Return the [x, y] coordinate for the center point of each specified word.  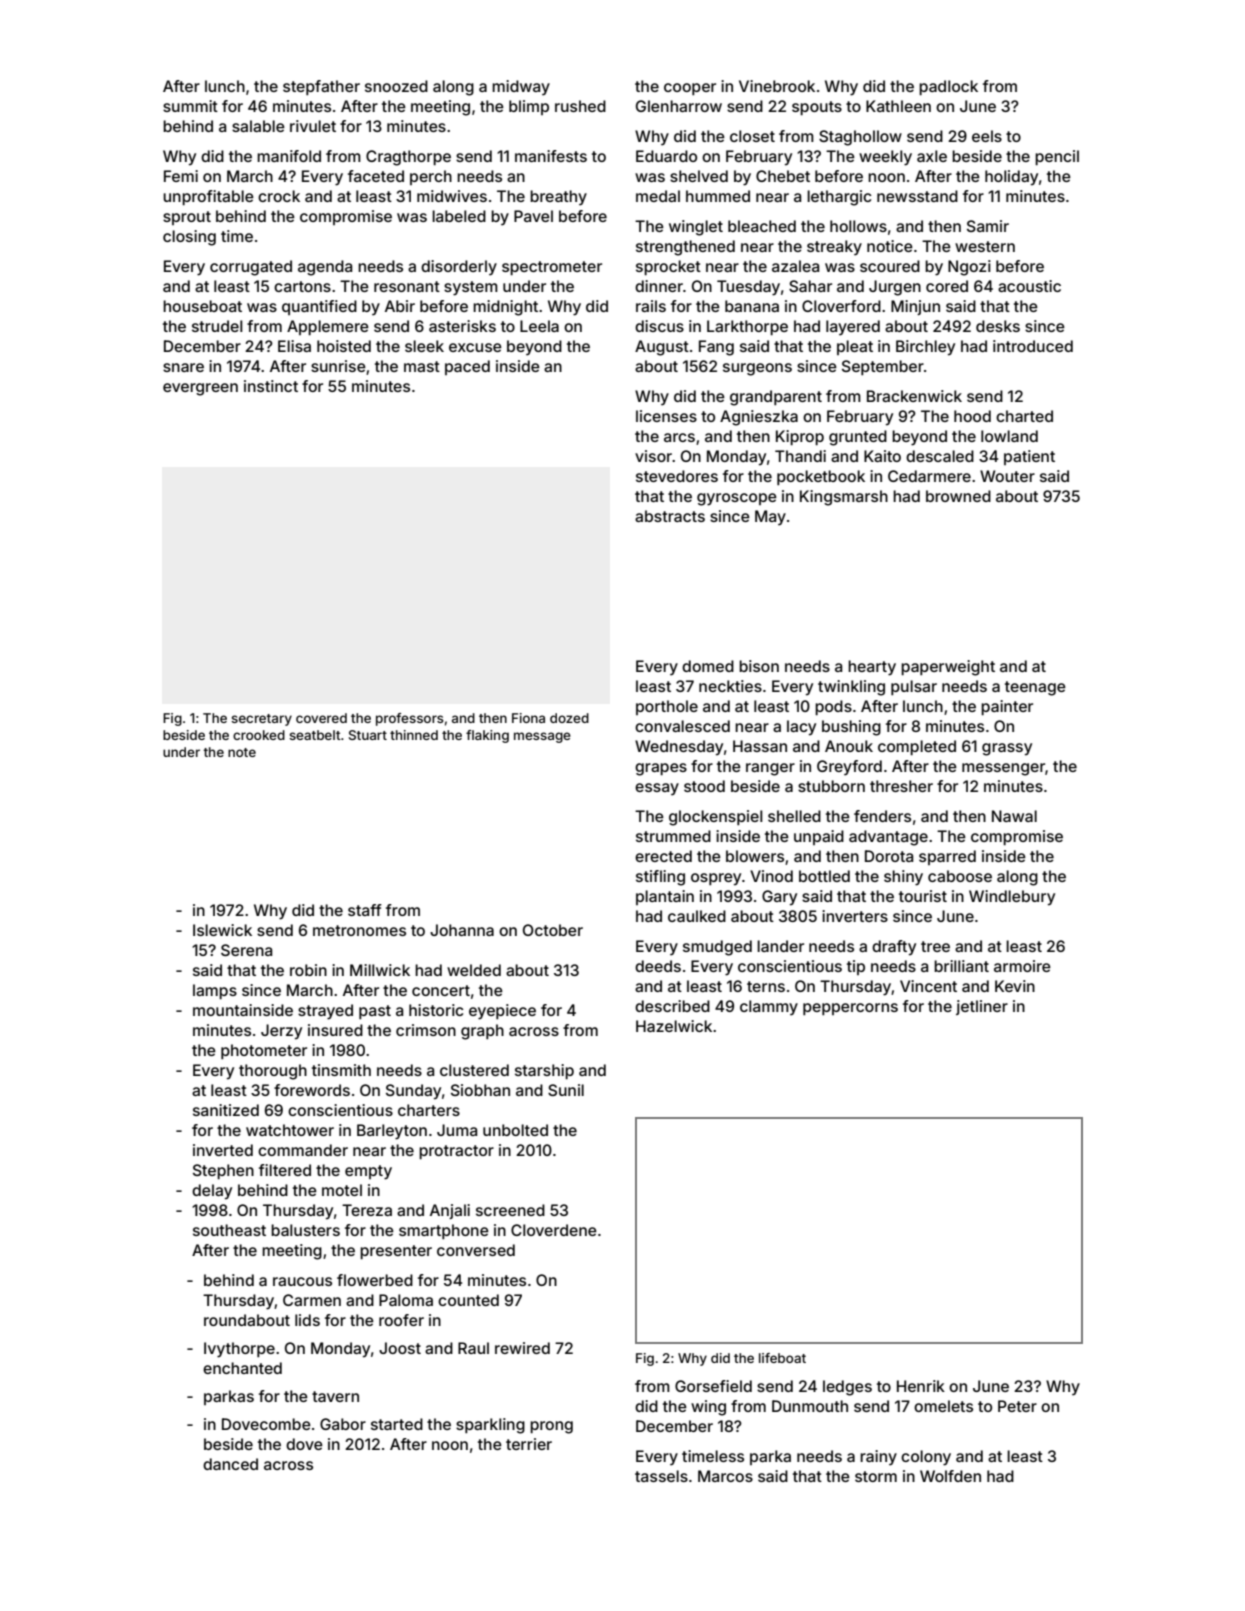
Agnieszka [759, 418]
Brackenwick [914, 396]
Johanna [462, 930]
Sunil [566, 1090]
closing [189, 238]
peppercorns [850, 1009]
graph [482, 1032]
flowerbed [375, 1280]
